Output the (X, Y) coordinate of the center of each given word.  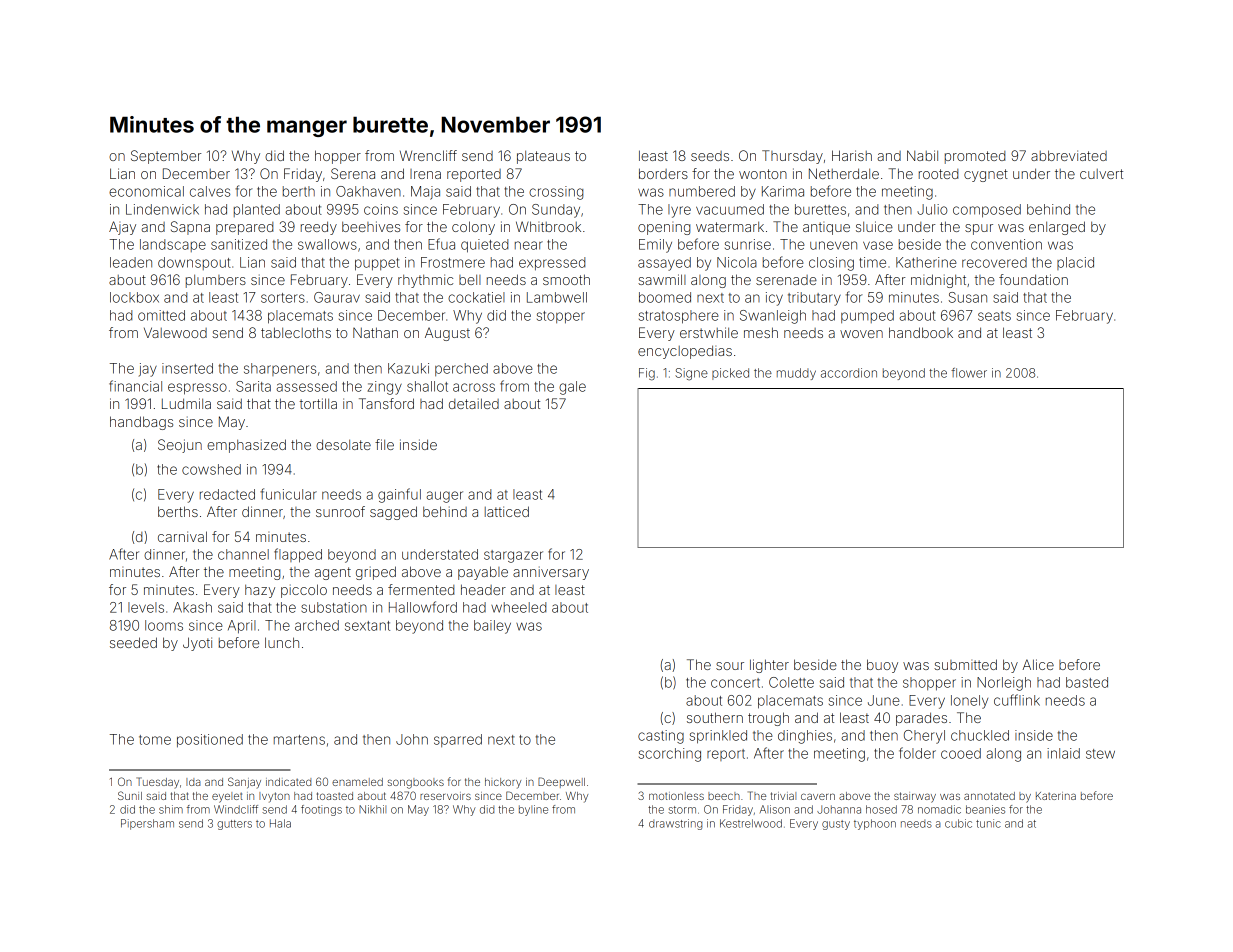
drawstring (675, 824)
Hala (280, 823)
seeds (710, 156)
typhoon (875, 824)
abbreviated (1069, 155)
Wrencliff (428, 155)
